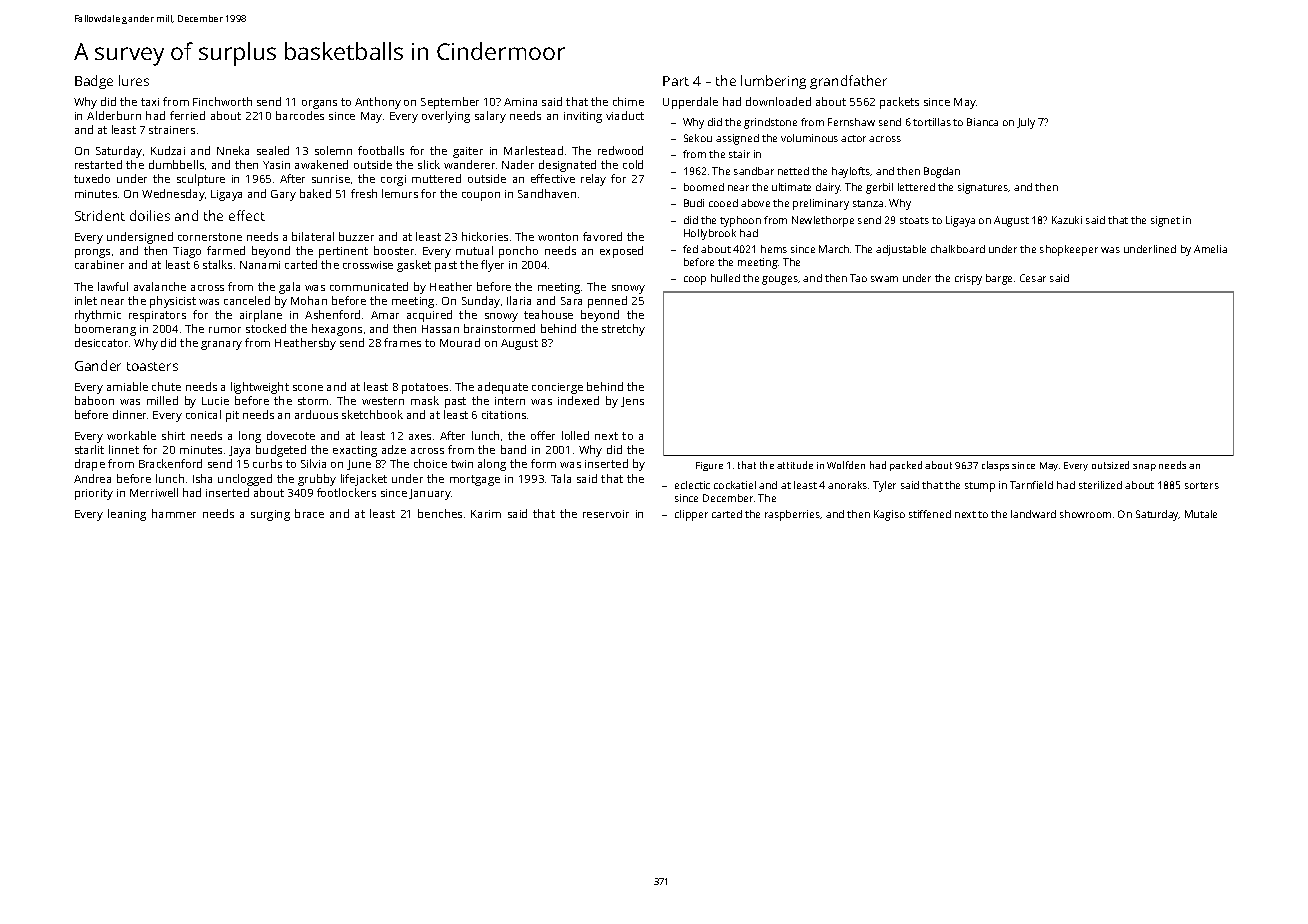 This image has width=1308, height=924. I want to click on outsized, so click(1110, 465).
